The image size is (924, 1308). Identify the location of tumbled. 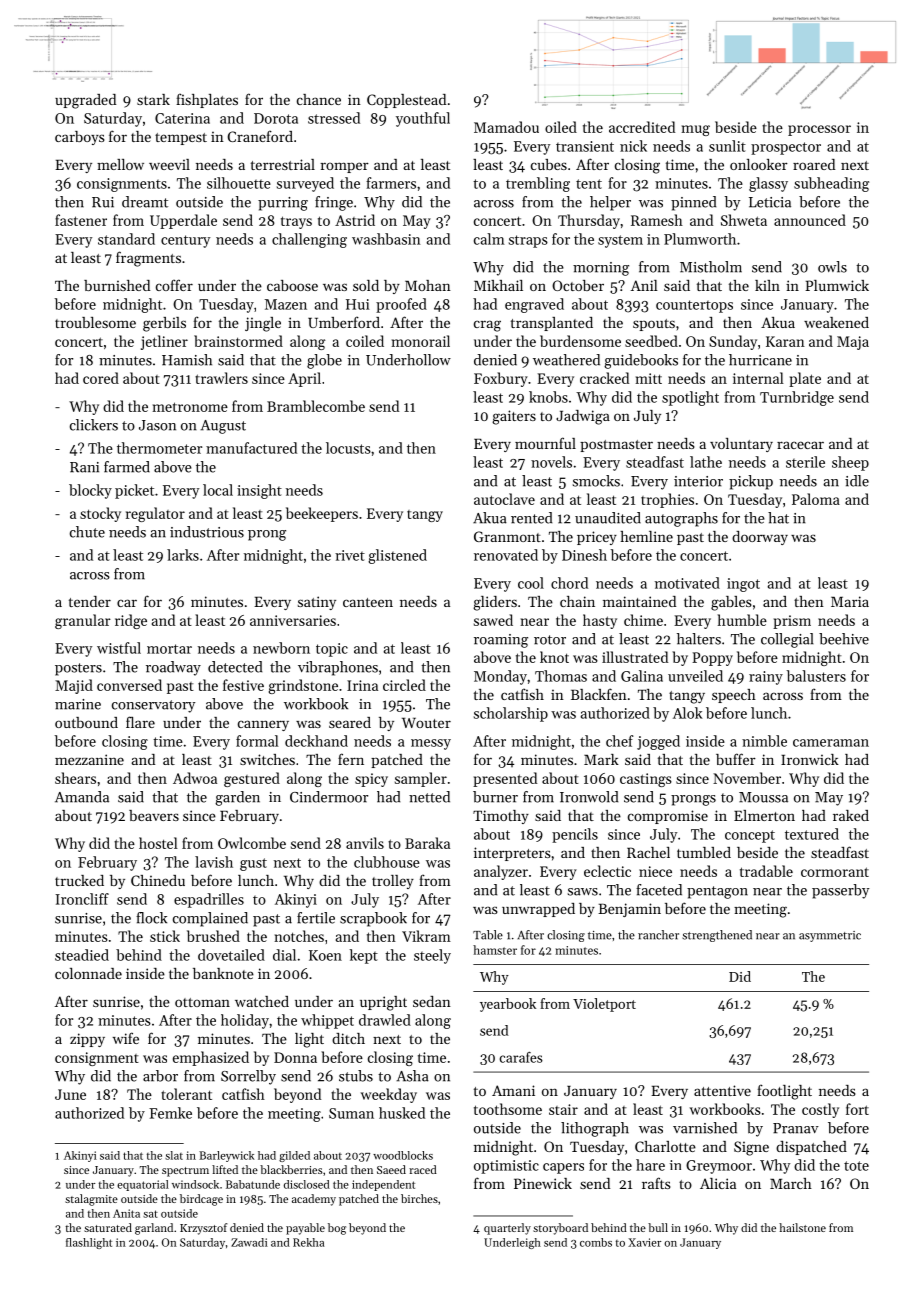
(704, 852).
